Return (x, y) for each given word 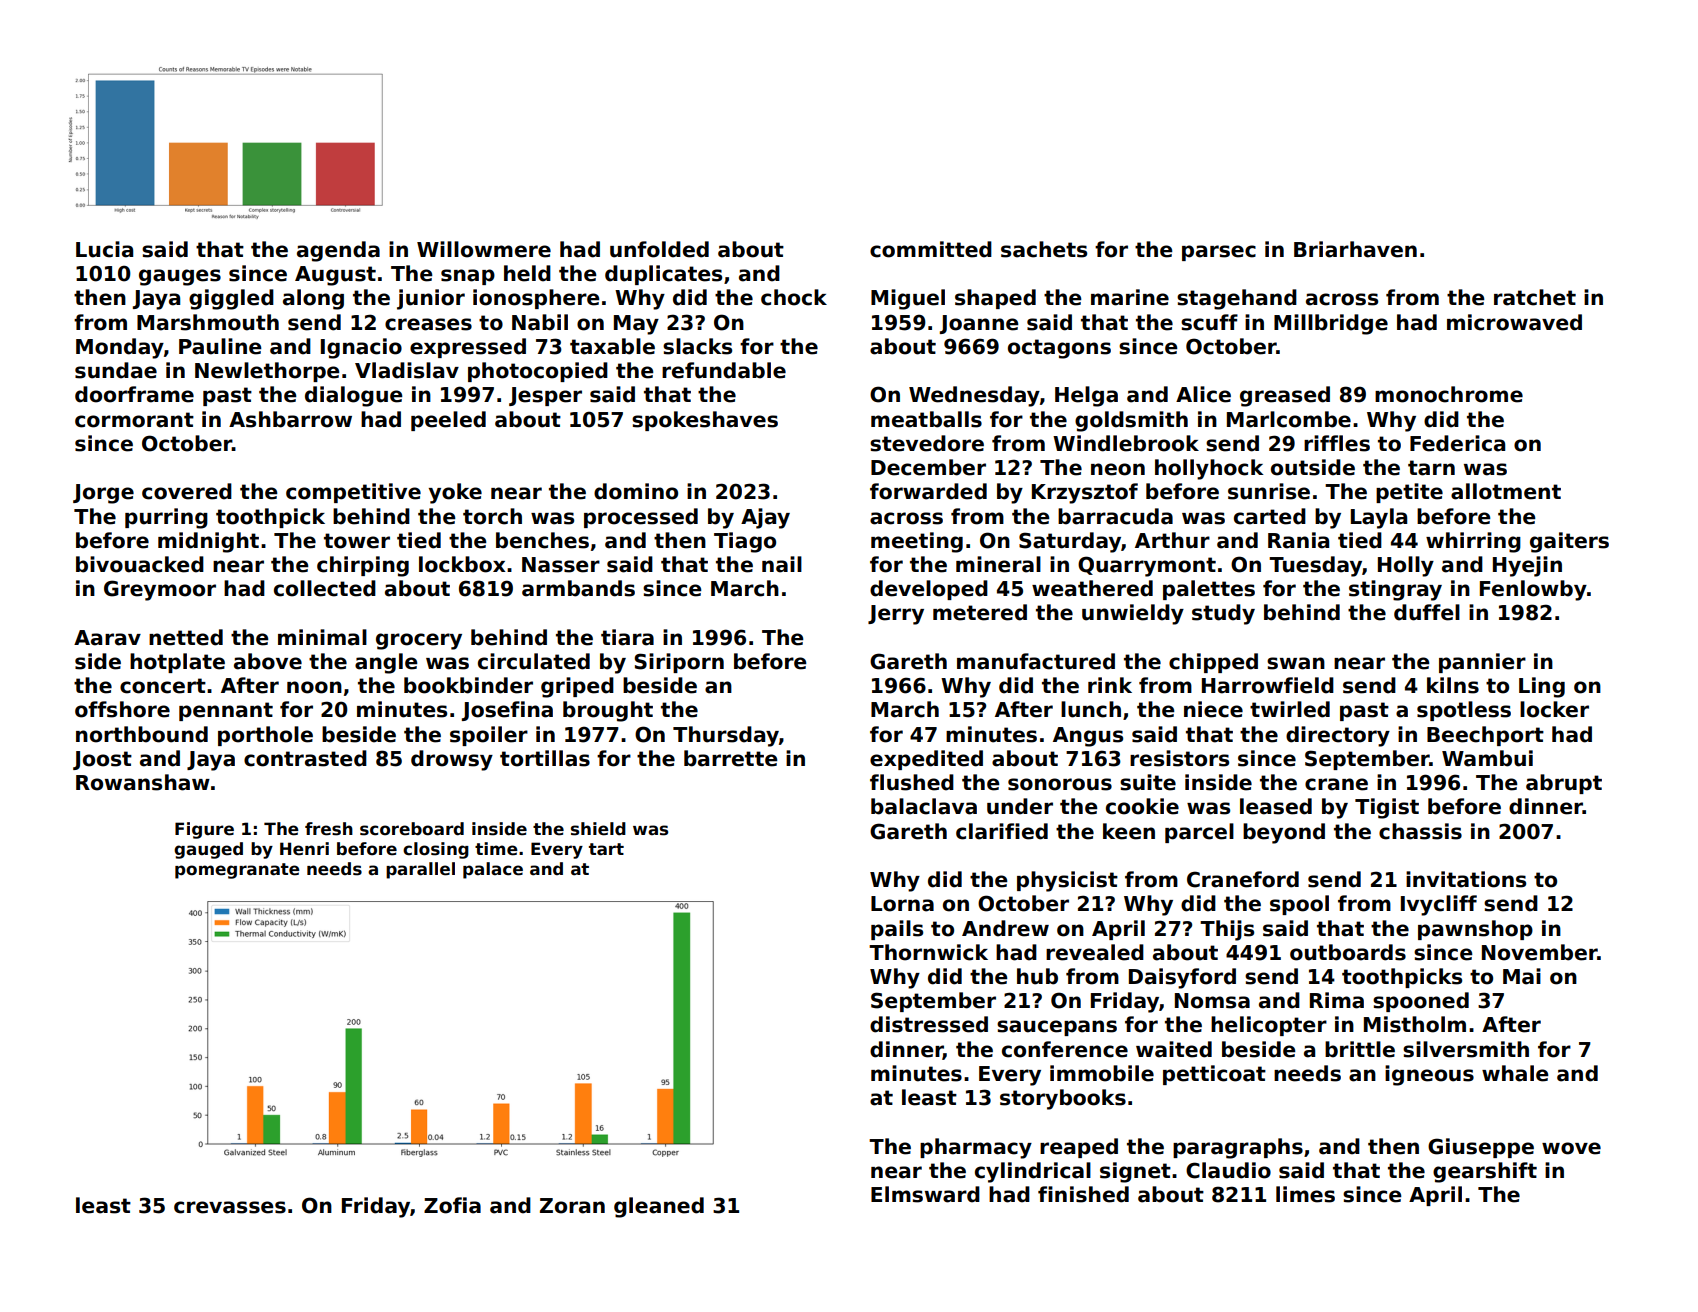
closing (436, 850)
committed (931, 249)
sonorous (1060, 784)
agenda (338, 251)
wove (1571, 1148)
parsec (1219, 253)
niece (1213, 709)
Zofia (452, 1205)
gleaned (659, 1207)
